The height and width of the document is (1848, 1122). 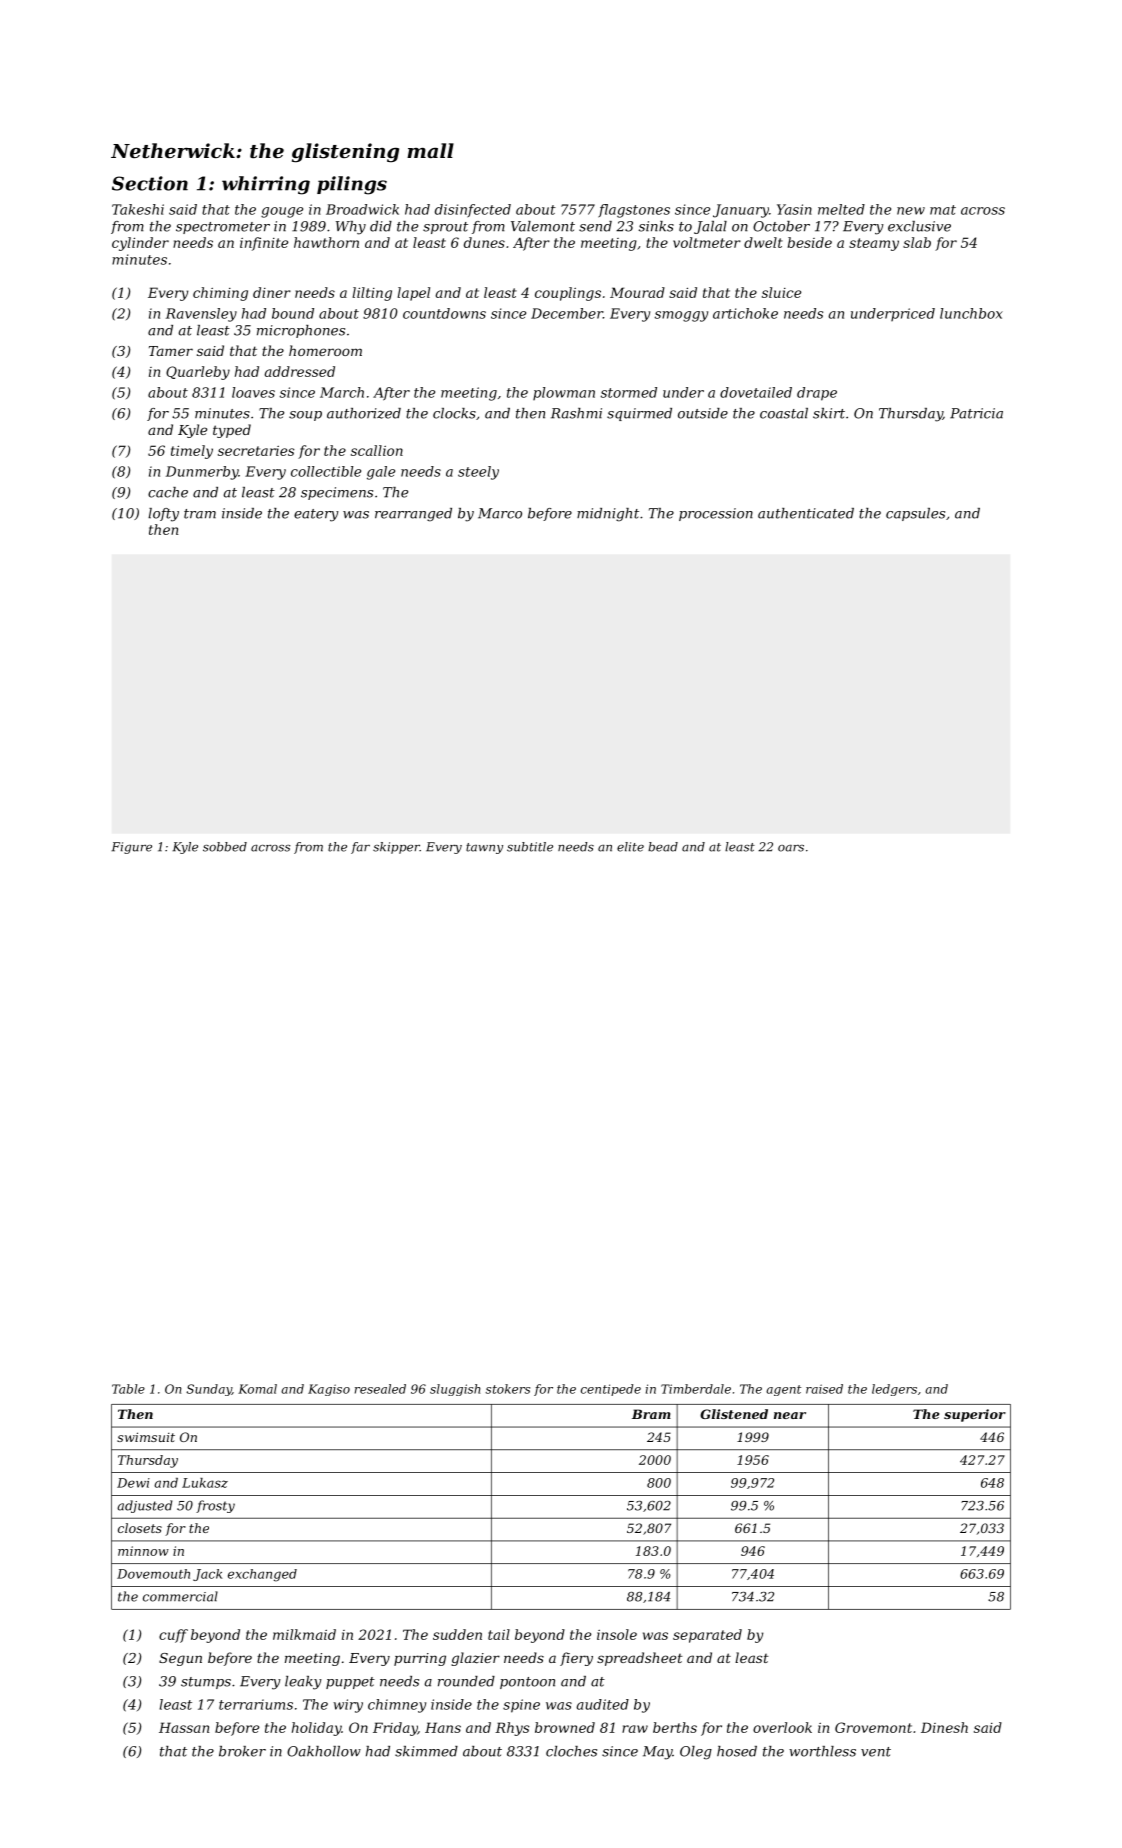 What do you see at coordinates (564, 393) in the document?
I see `plowman` at bounding box center [564, 393].
